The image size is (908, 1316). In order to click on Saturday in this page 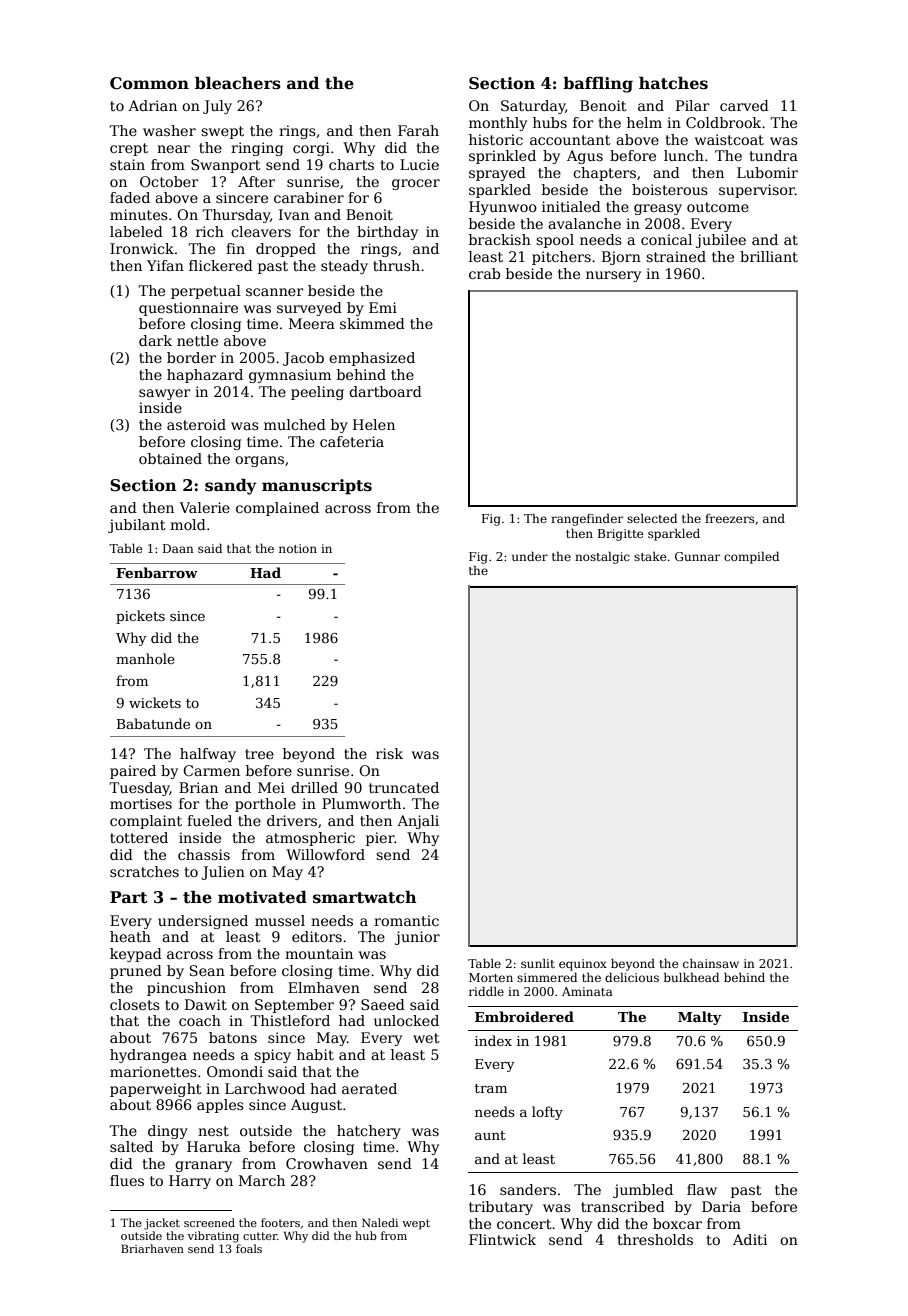, I will do `click(533, 107)`.
